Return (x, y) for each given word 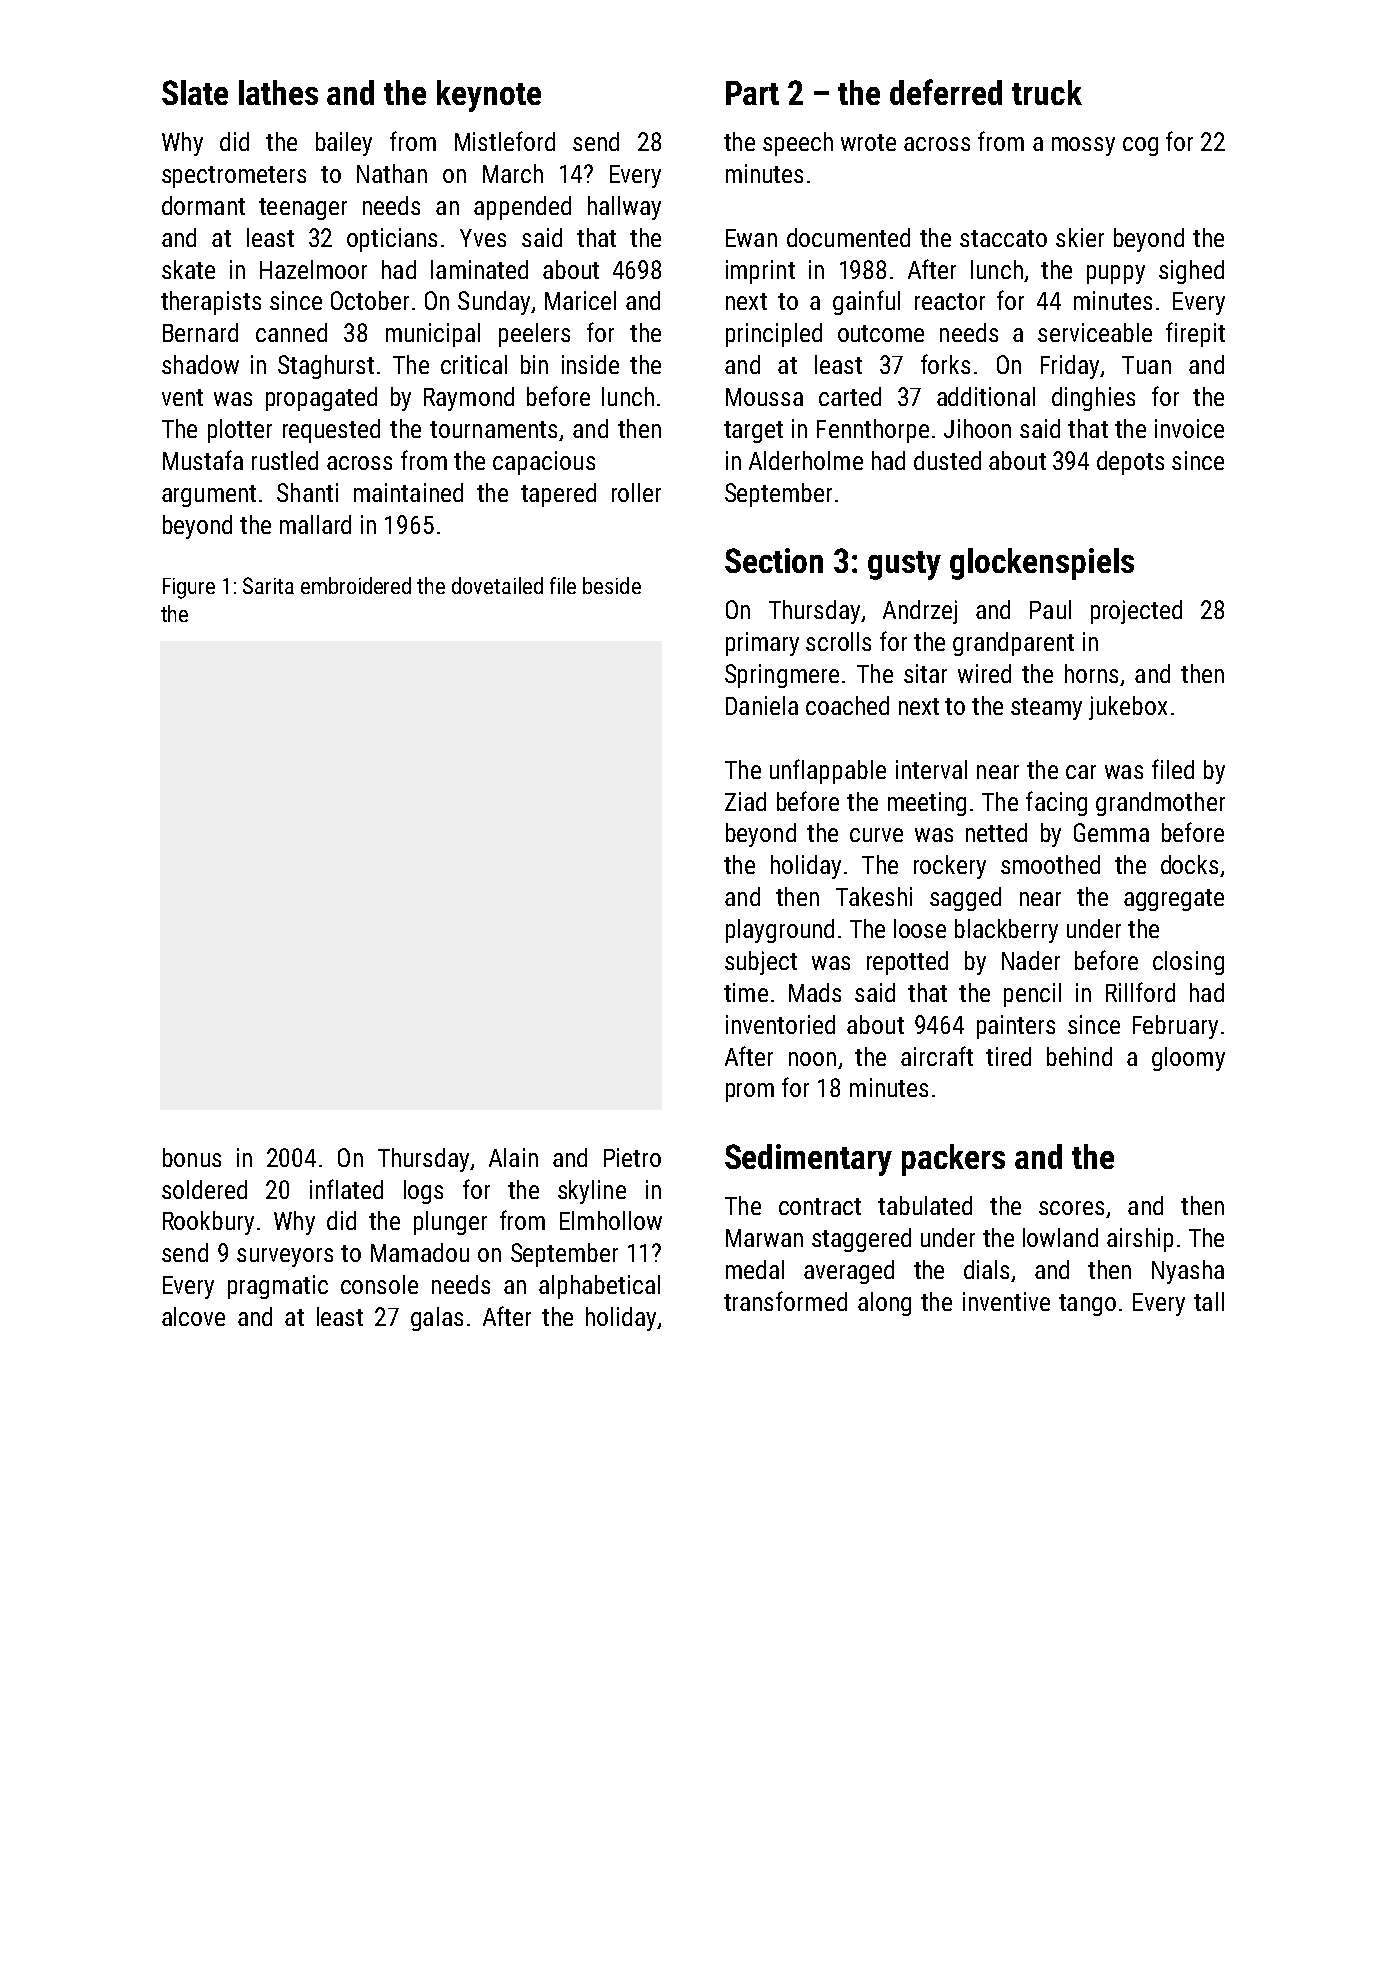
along (884, 1304)
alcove (193, 1316)
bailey (344, 144)
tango (1087, 1305)
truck (1047, 92)
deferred (946, 92)
